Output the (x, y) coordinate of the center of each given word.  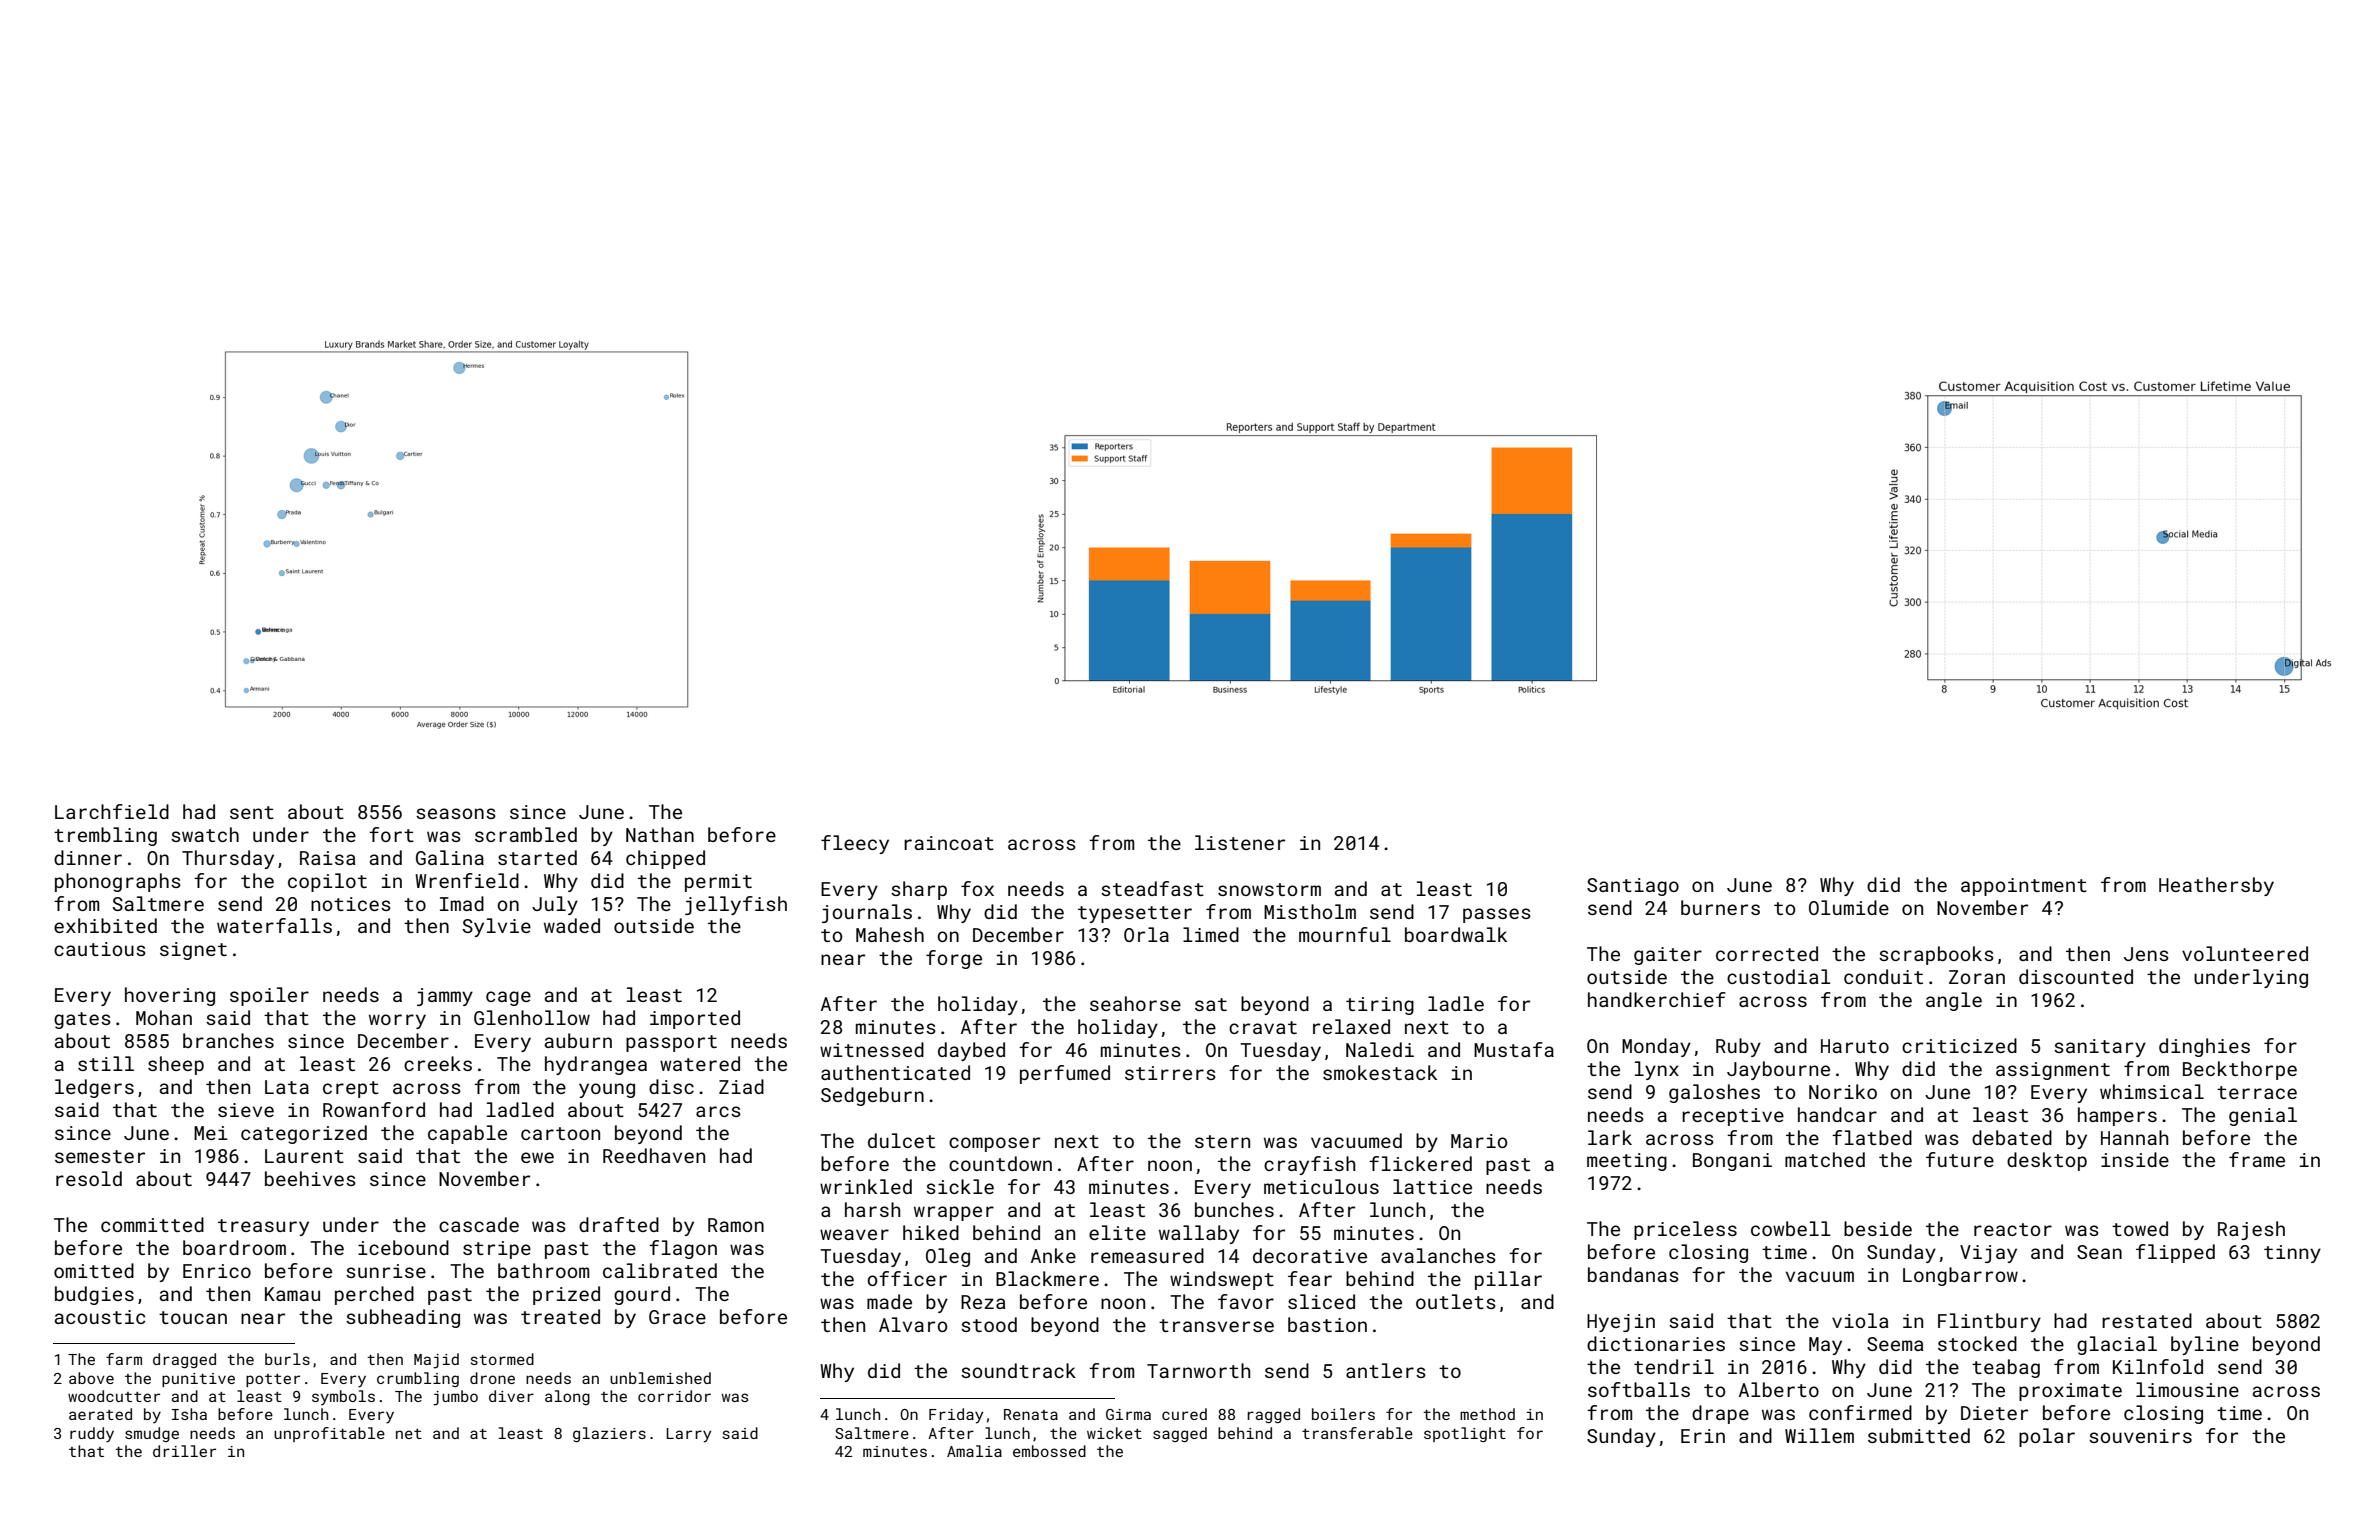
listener (1240, 842)
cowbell (1791, 1228)
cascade (479, 1224)
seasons (456, 813)
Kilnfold (2158, 1366)
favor (1246, 1301)
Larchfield (112, 811)
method (1487, 1414)
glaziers (609, 1434)
